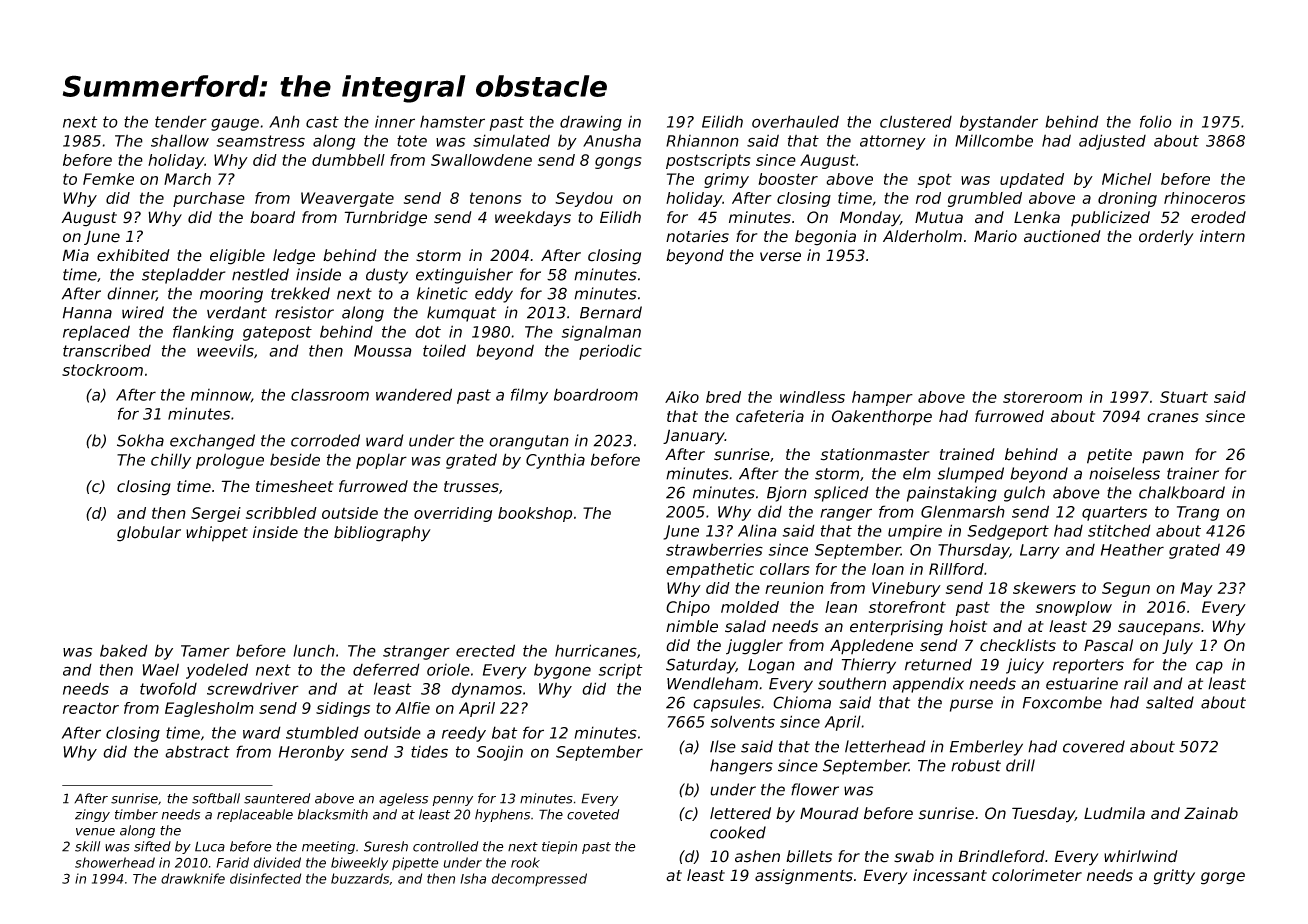  Describe the element at coordinates (770, 416) in the page. I see `cafeteria` at that location.
